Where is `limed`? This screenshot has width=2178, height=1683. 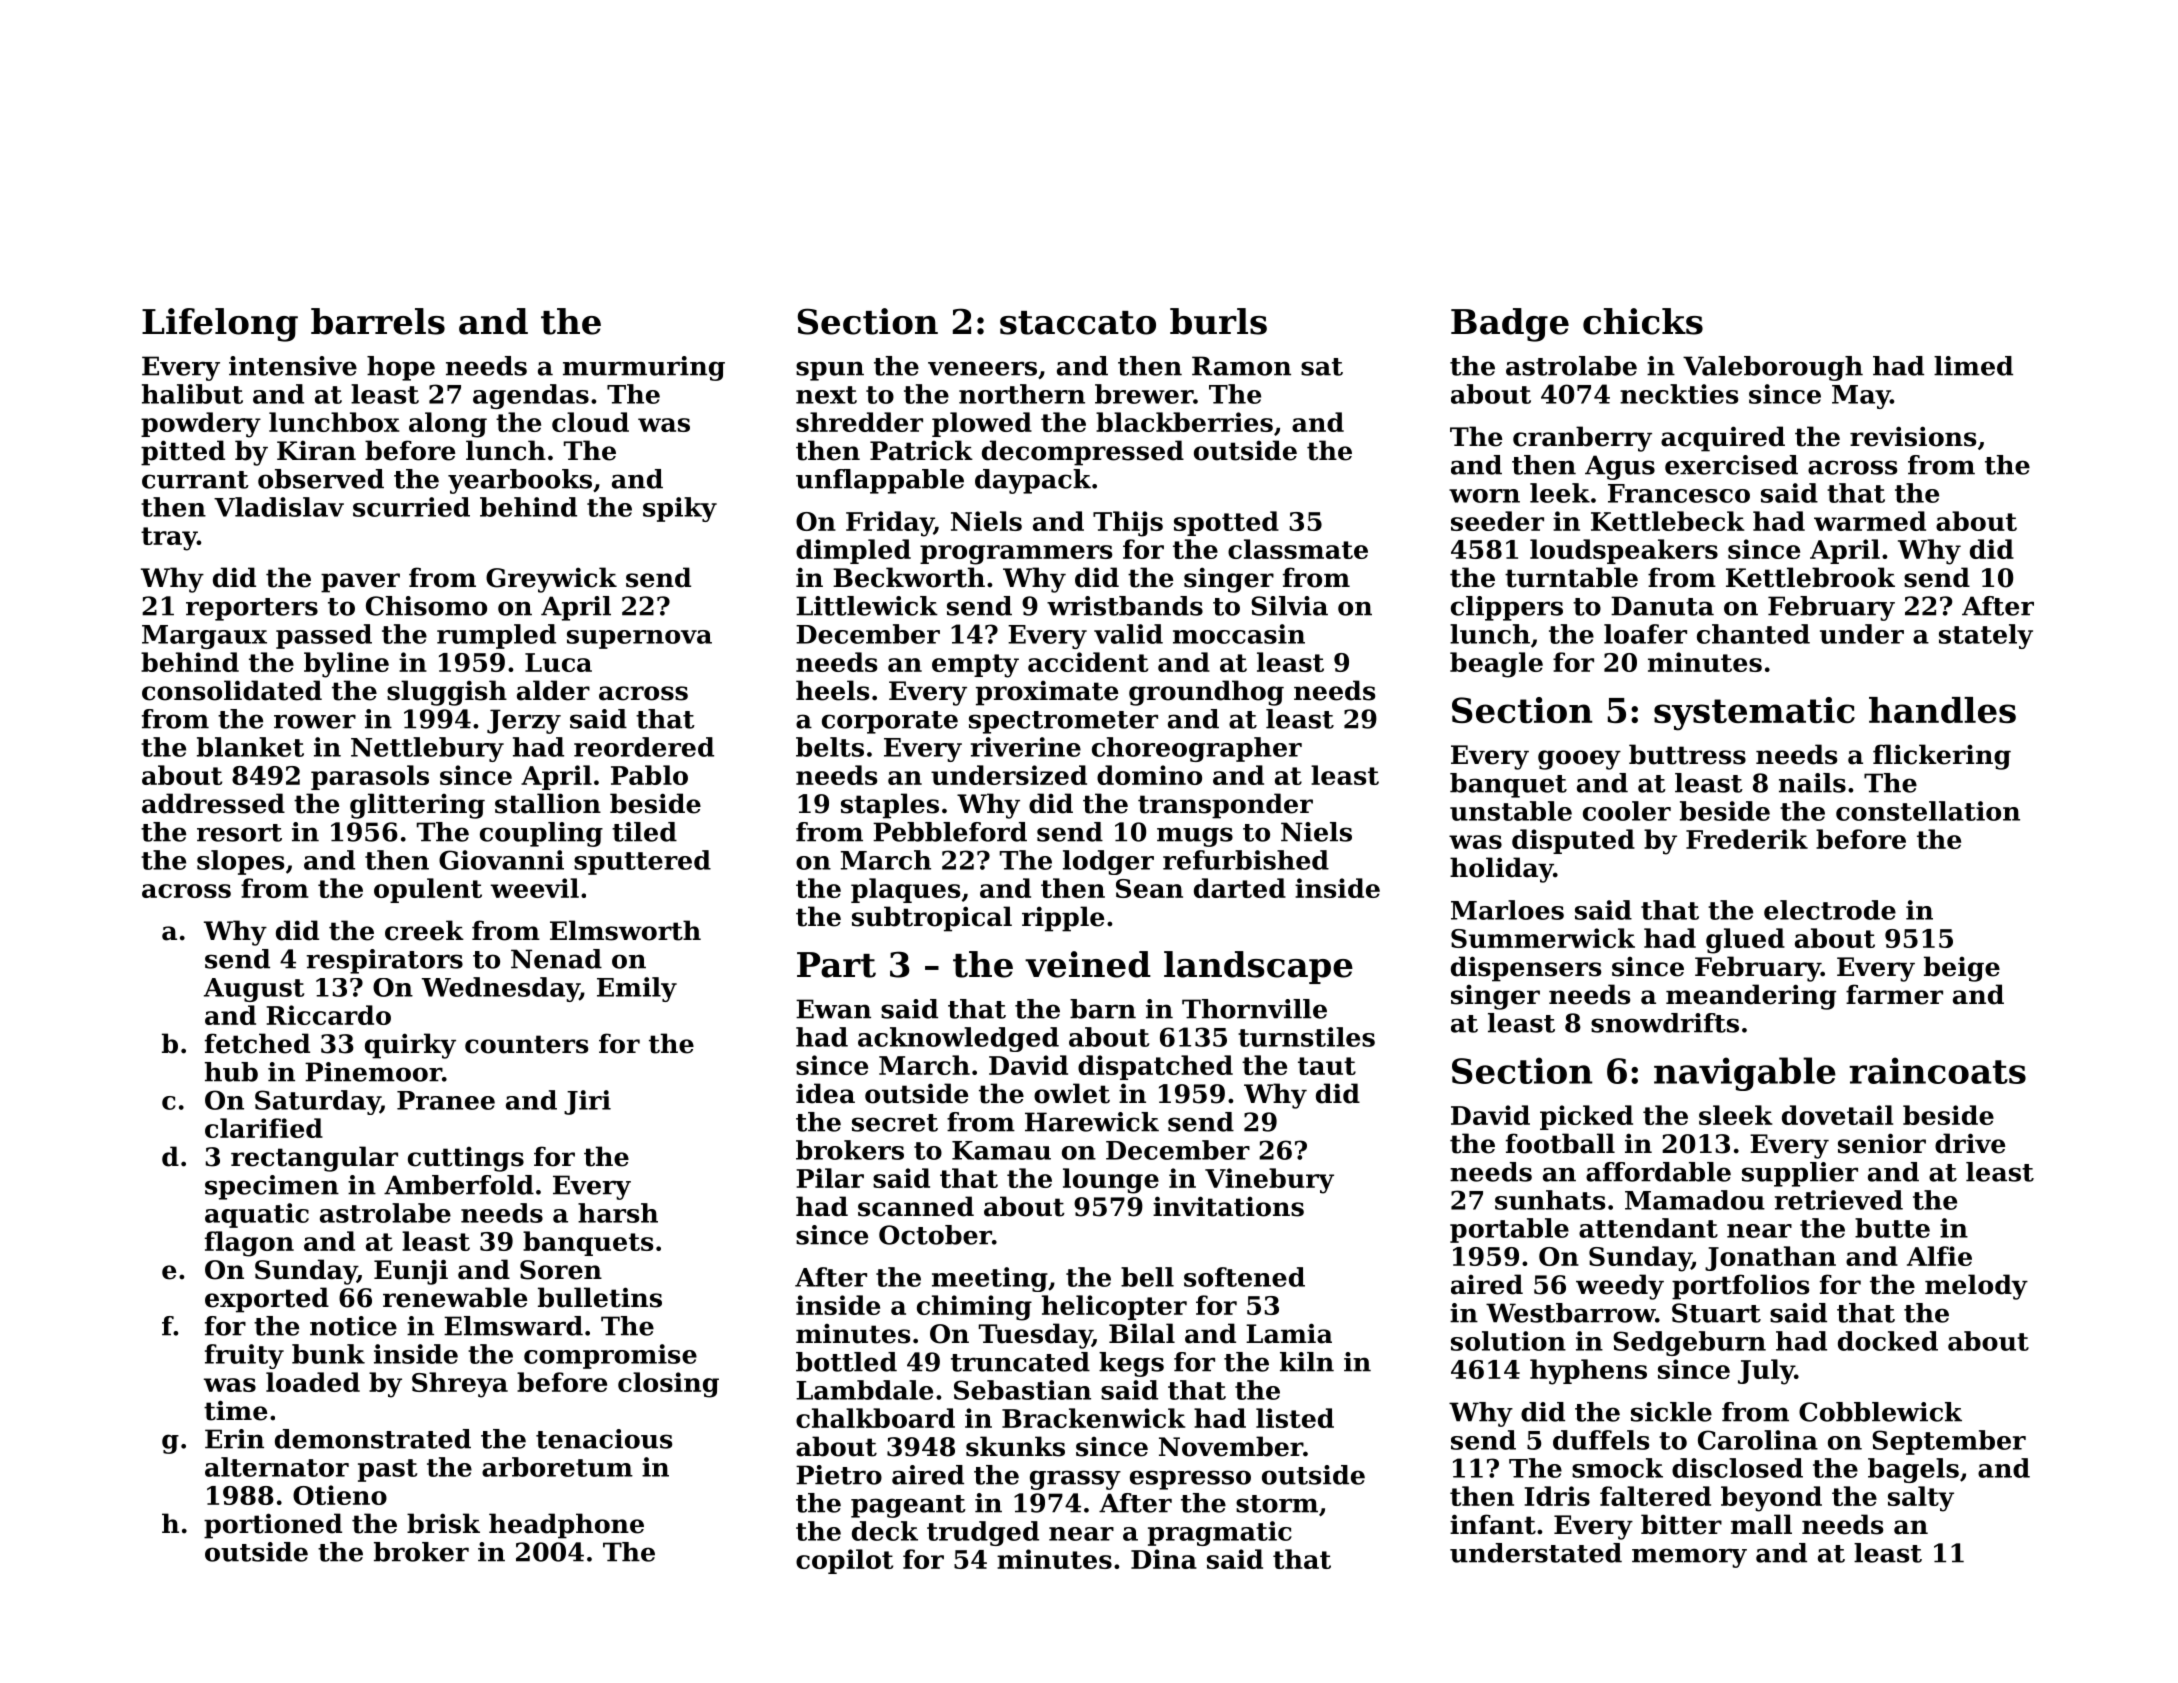 limed is located at coordinates (1973, 366).
